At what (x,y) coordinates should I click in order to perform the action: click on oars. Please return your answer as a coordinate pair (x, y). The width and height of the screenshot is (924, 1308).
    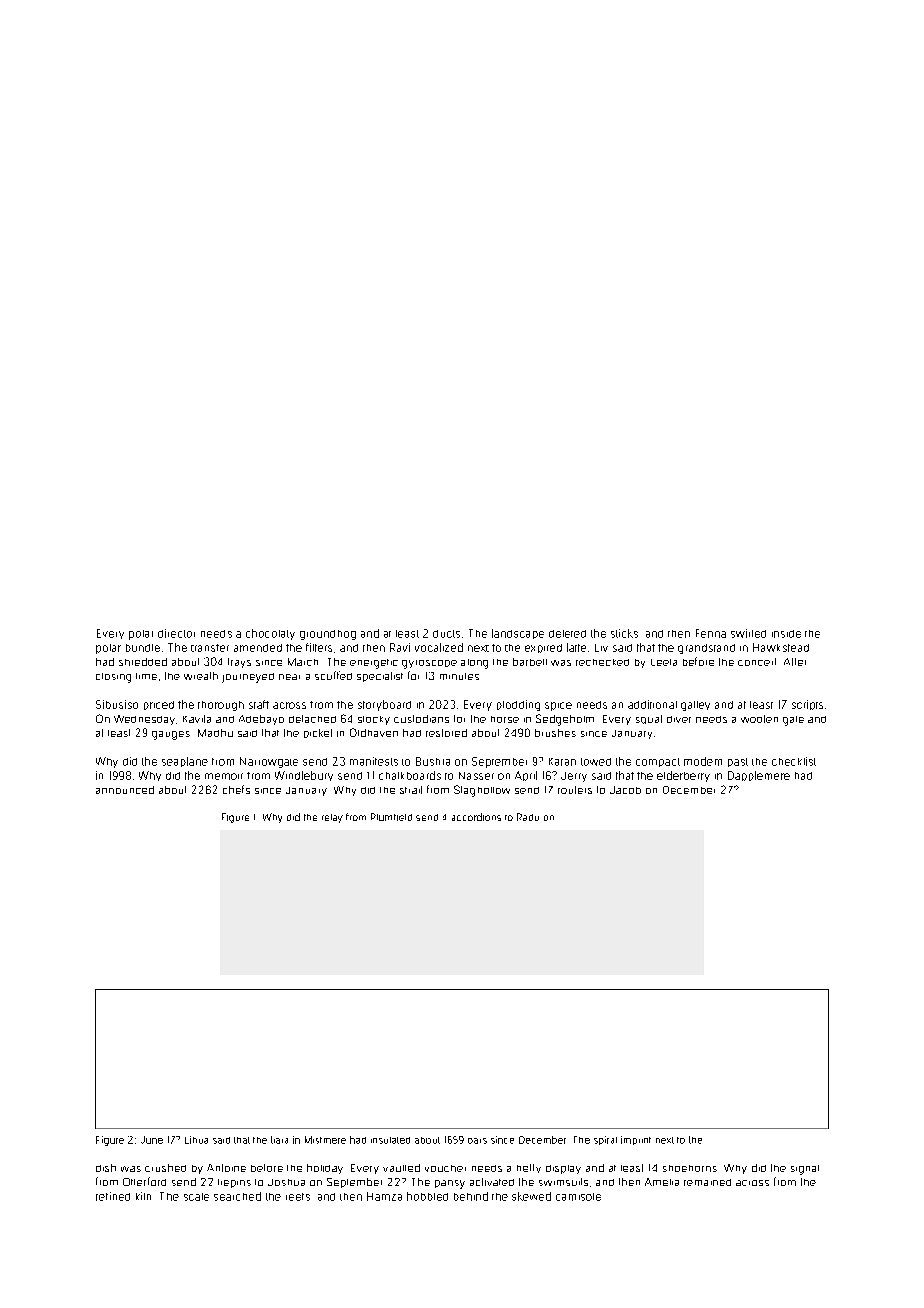
    Looking at the image, I should click on (477, 1141).
